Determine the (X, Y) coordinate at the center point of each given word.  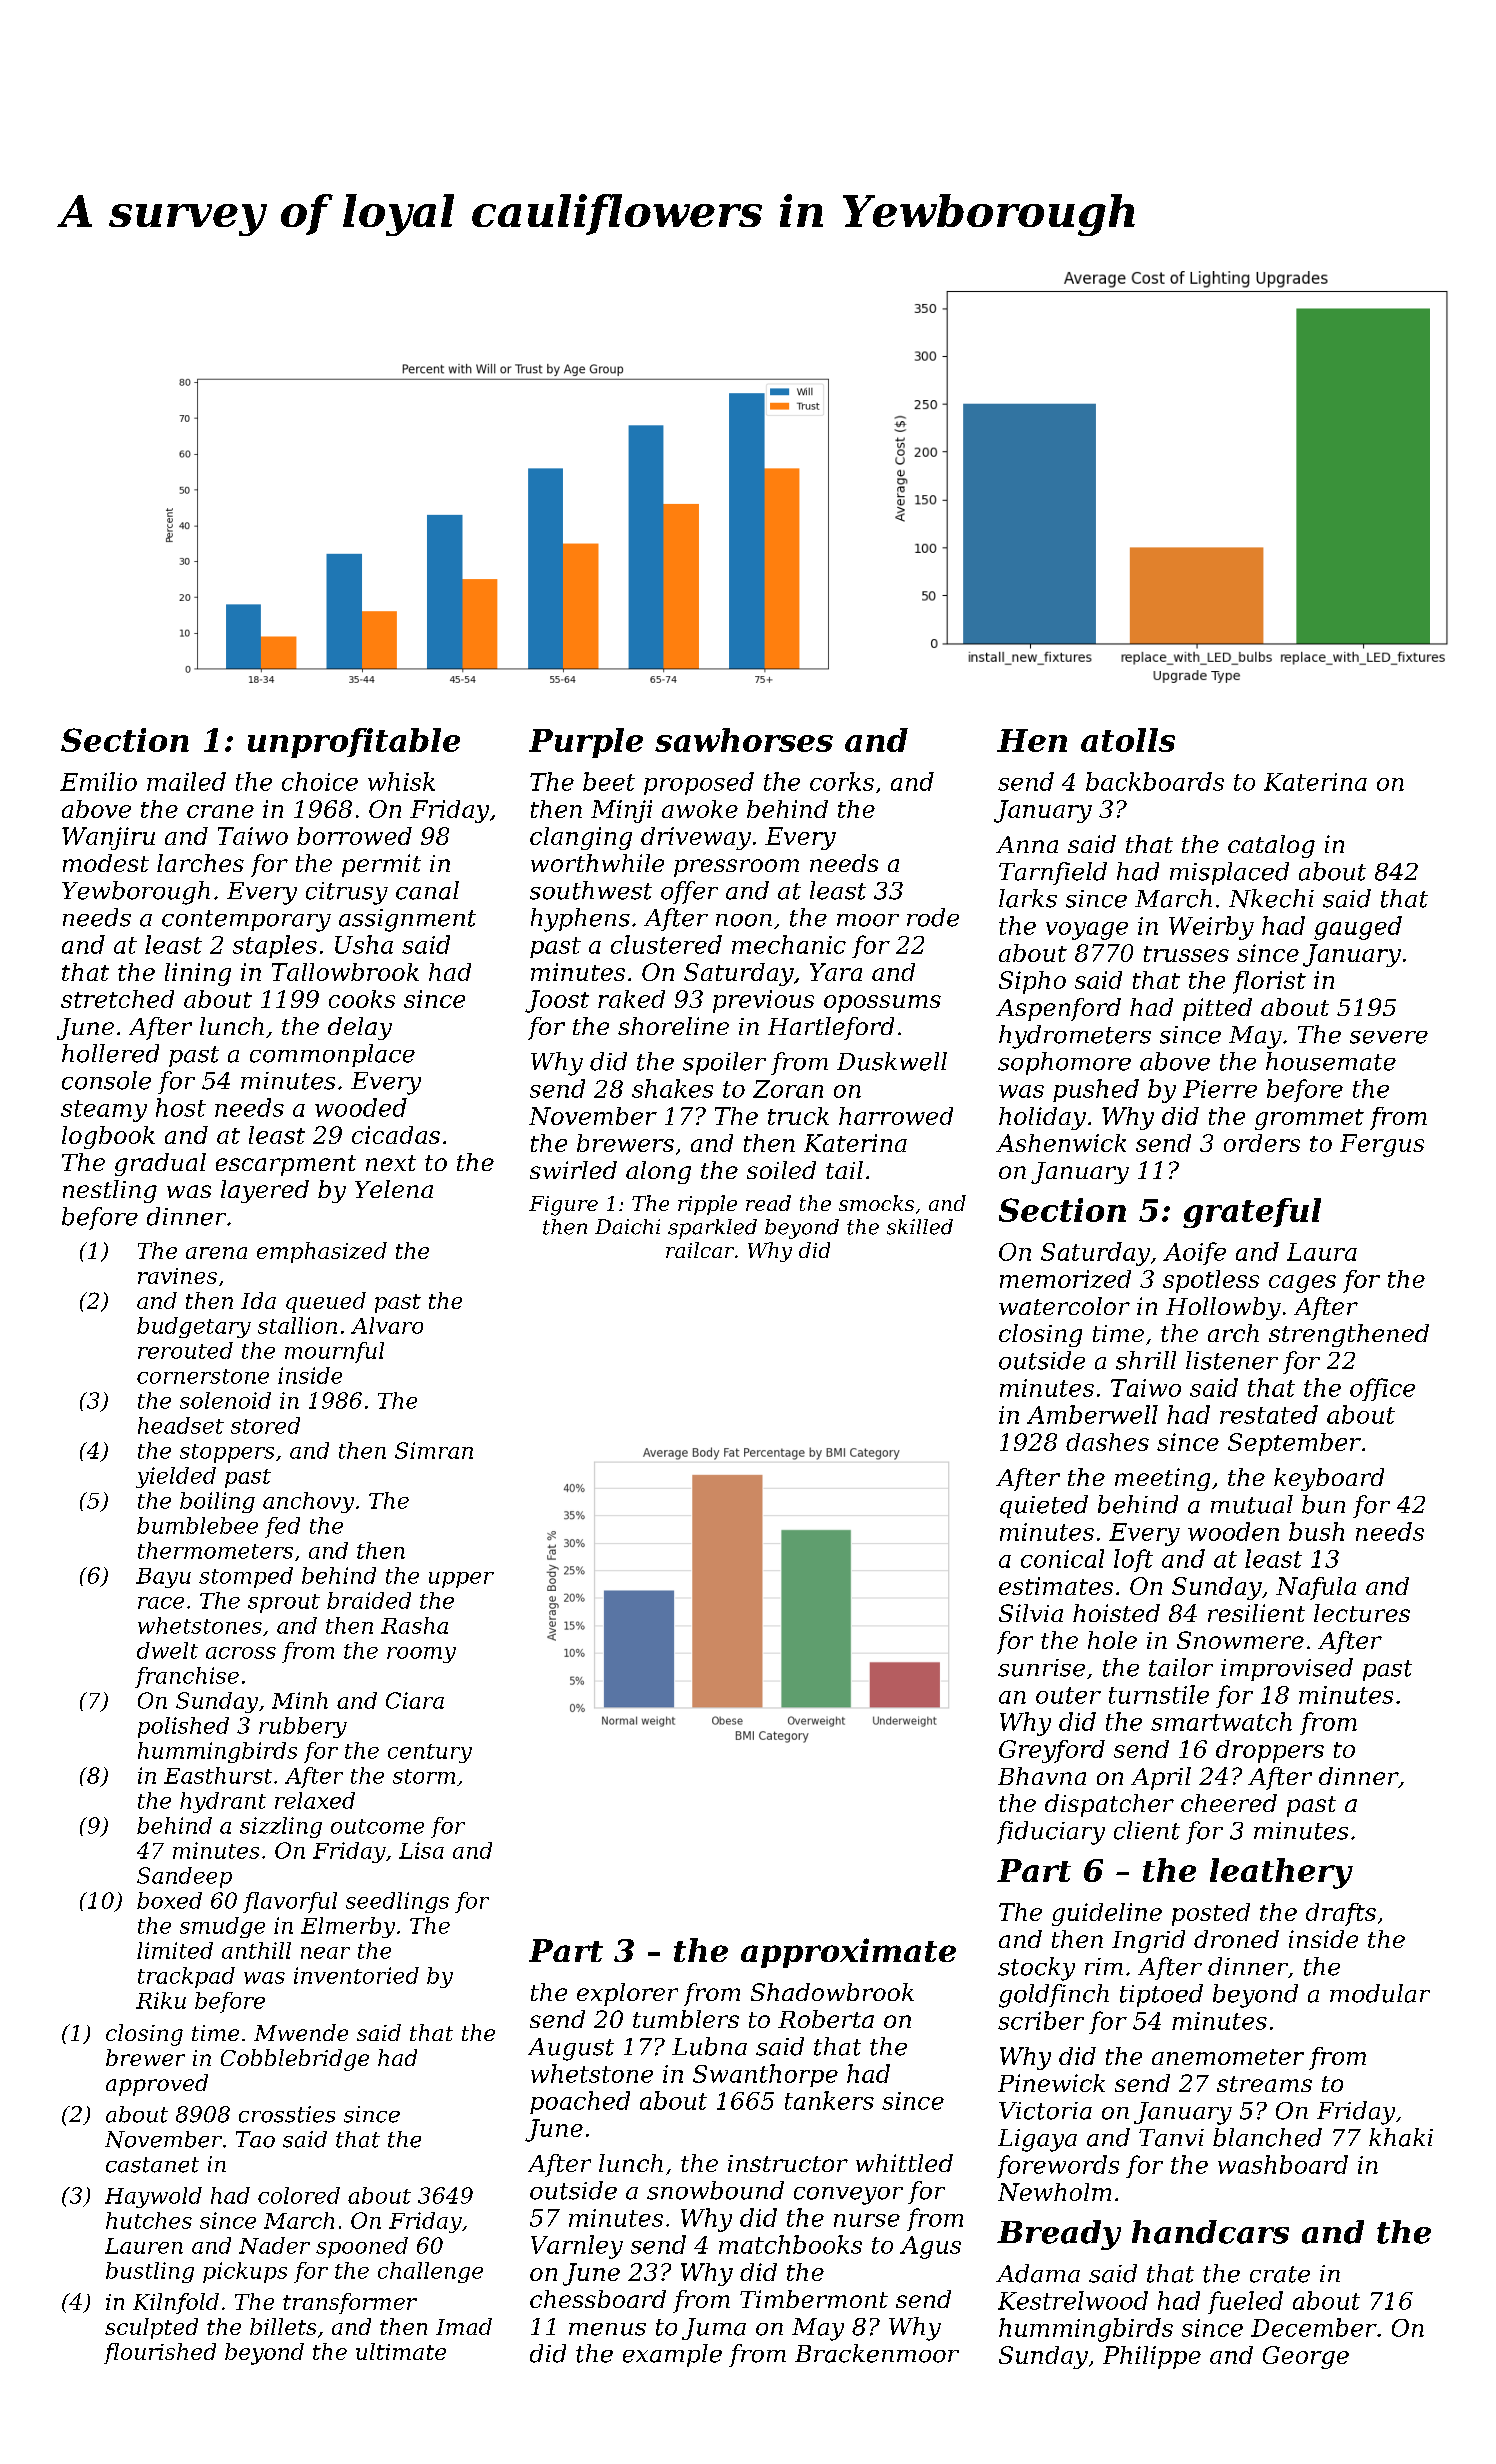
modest (106, 863)
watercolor (1064, 1306)
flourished (160, 2353)
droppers (1270, 1751)
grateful (1252, 1213)
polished (183, 1727)
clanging (581, 838)
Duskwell (892, 1061)
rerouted (185, 1350)
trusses (1186, 954)
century (430, 1753)
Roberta (826, 2019)
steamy (104, 1111)
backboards (1155, 781)
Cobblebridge (295, 2060)
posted (1211, 1914)
